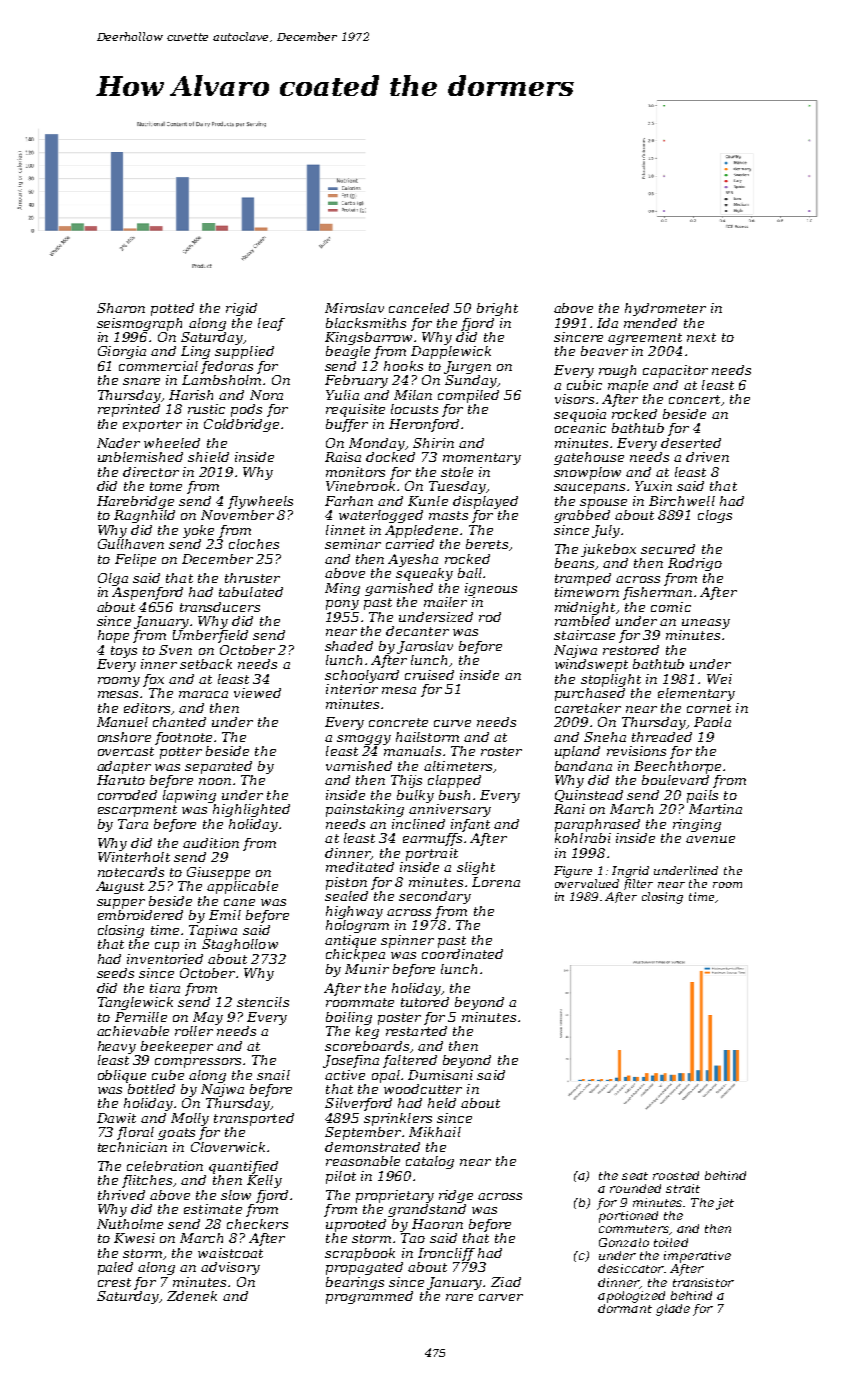 This document has height=1400, width=849. What do you see at coordinates (430, 1162) in the document?
I see `catalog` at bounding box center [430, 1162].
